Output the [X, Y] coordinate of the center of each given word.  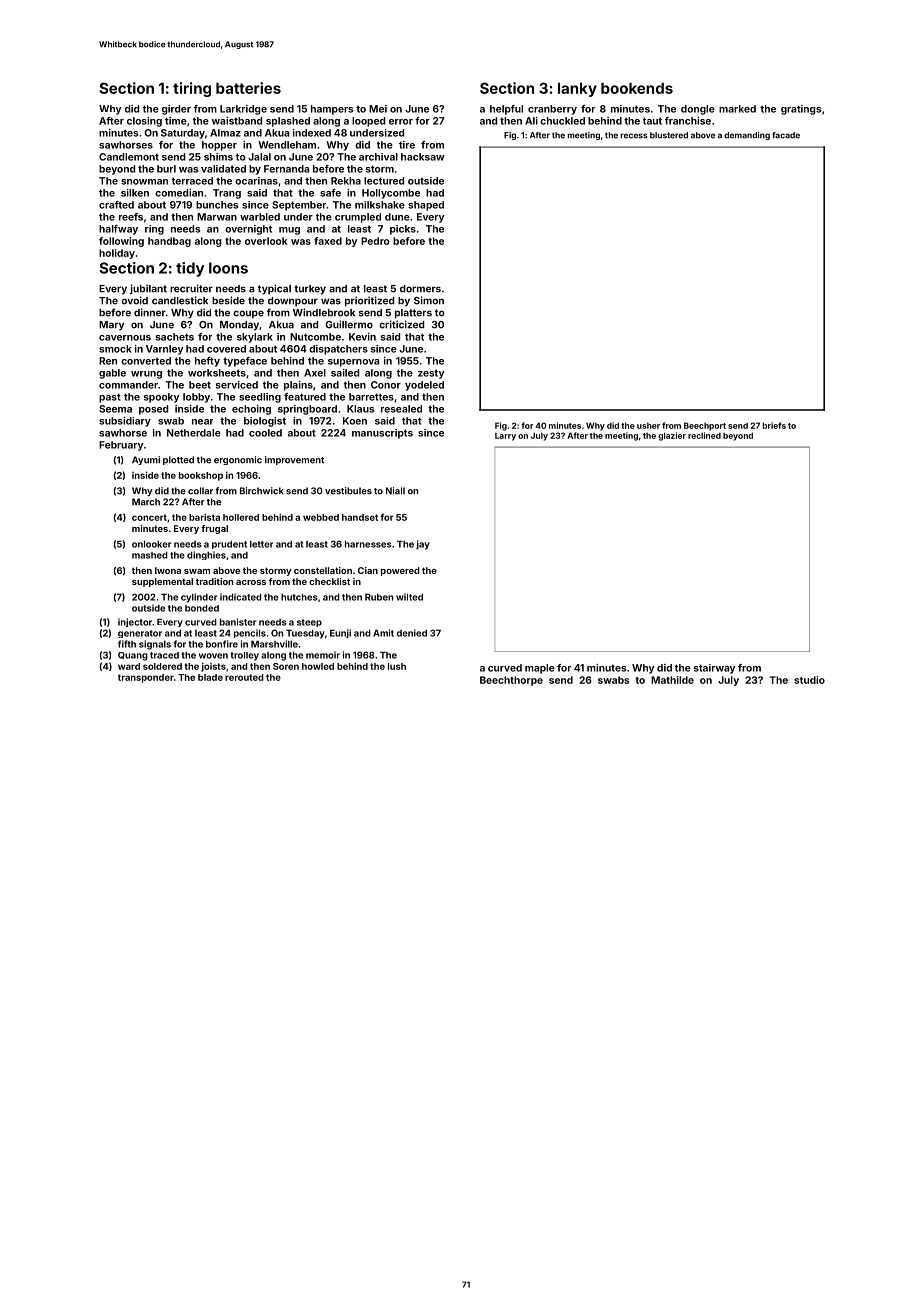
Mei [378, 109]
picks [403, 230]
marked [737, 109]
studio [809, 680]
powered [400, 571]
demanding [747, 136]
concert [149, 517]
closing [144, 122]
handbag [169, 242]
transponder [146, 678]
